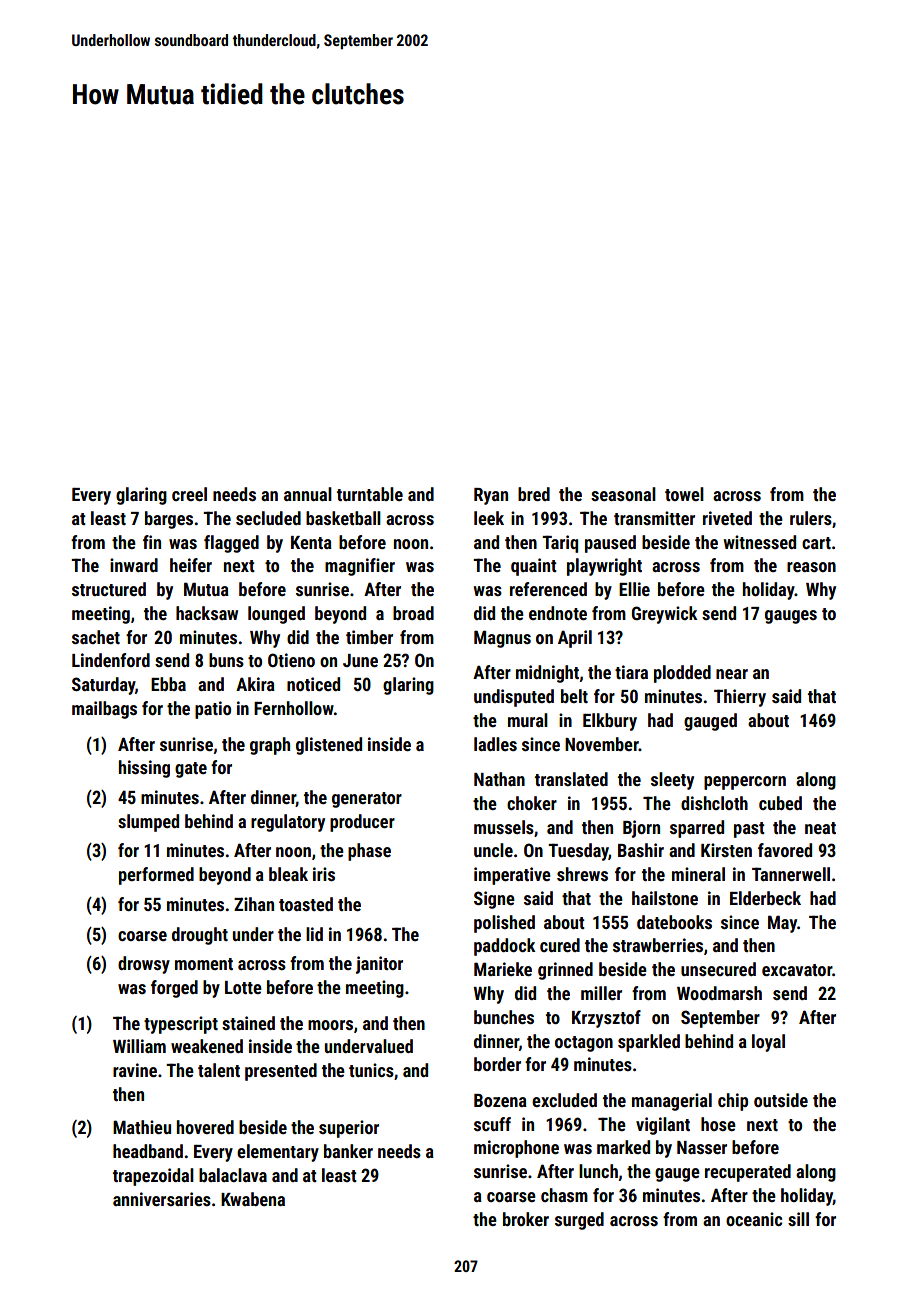 The width and height of the screenshot is (908, 1316). What do you see at coordinates (754, 1219) in the screenshot?
I see `oceanic` at bounding box center [754, 1219].
